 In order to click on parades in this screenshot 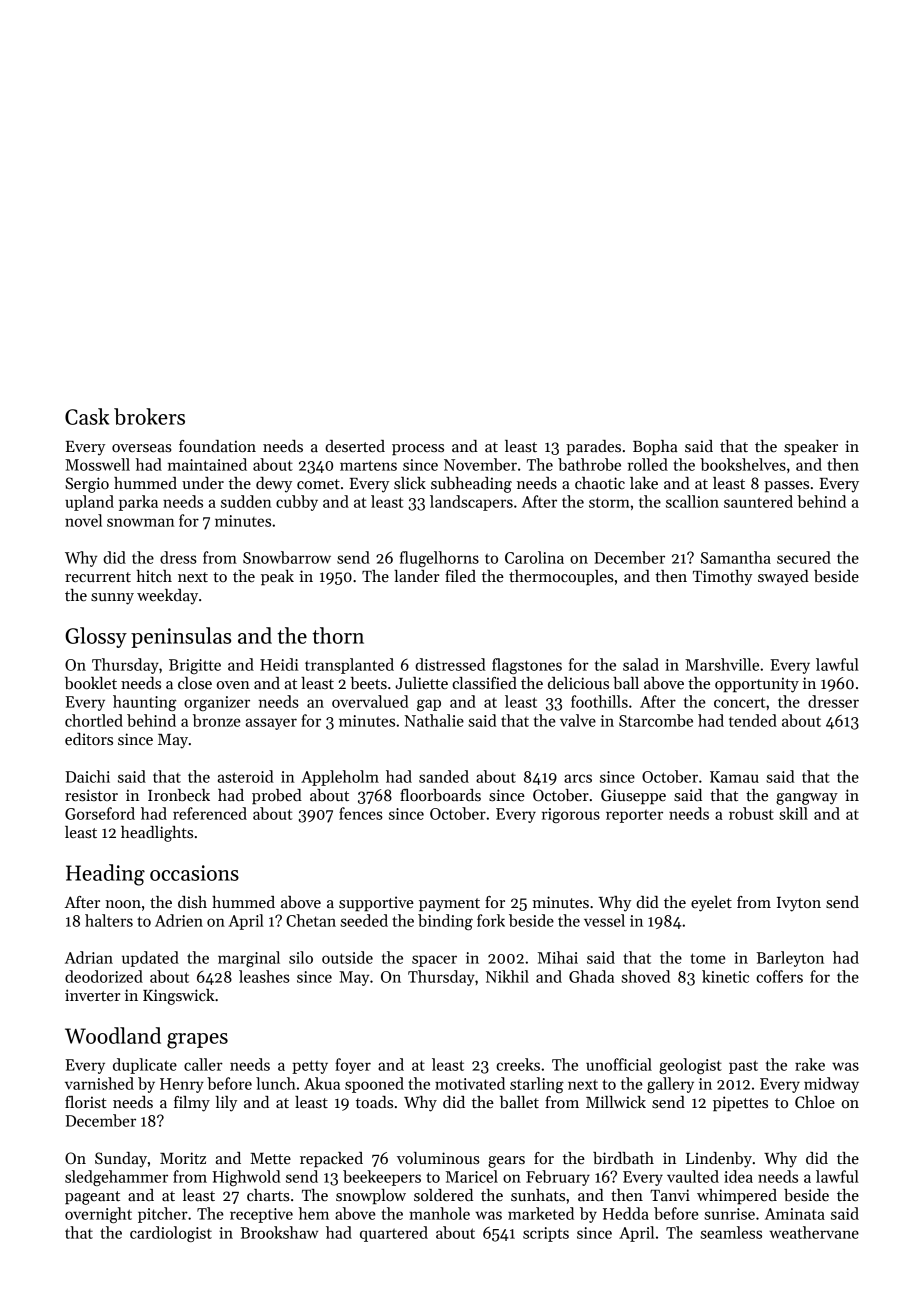, I will do `click(593, 448)`.
